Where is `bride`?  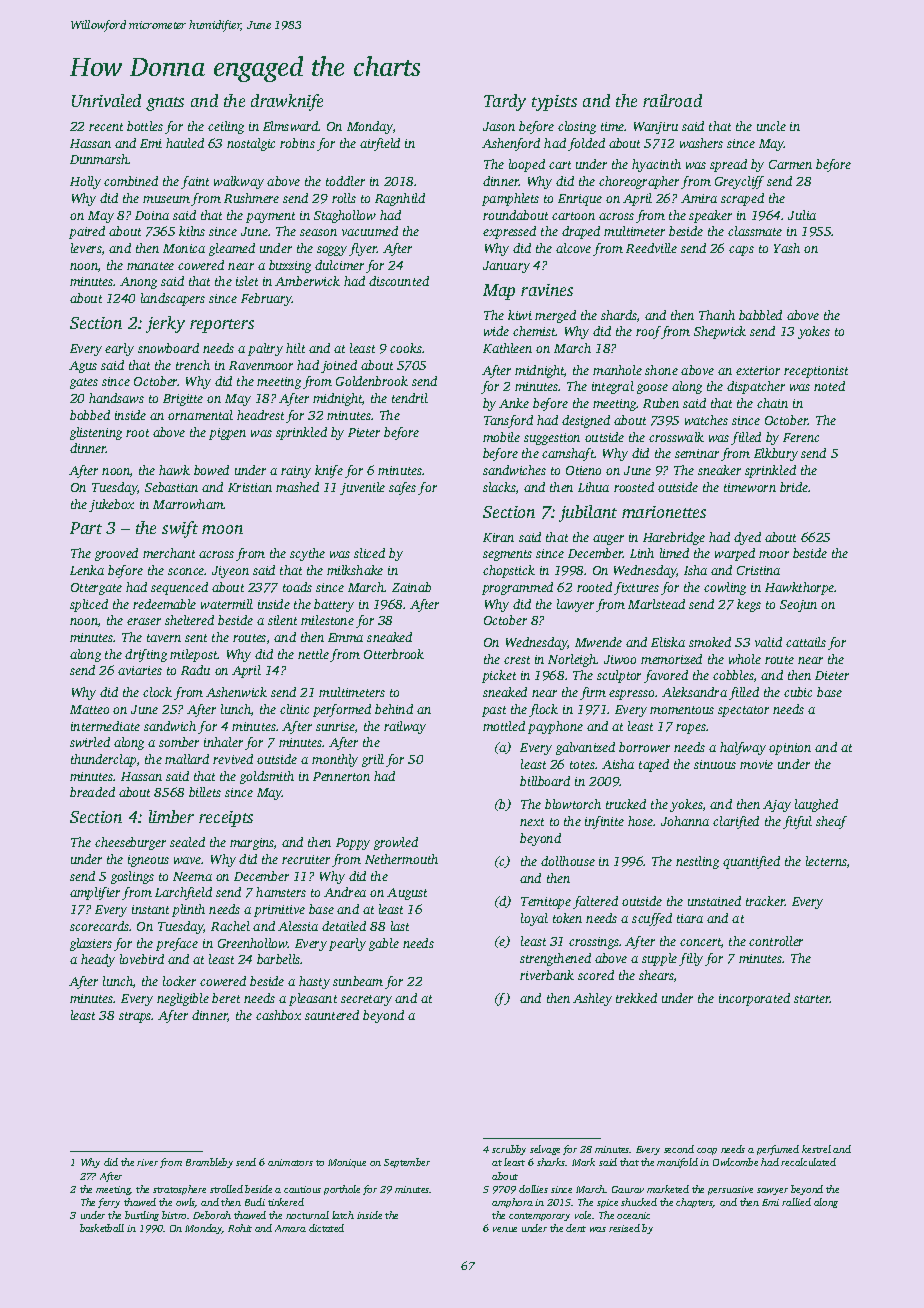
bride is located at coordinates (794, 487).
